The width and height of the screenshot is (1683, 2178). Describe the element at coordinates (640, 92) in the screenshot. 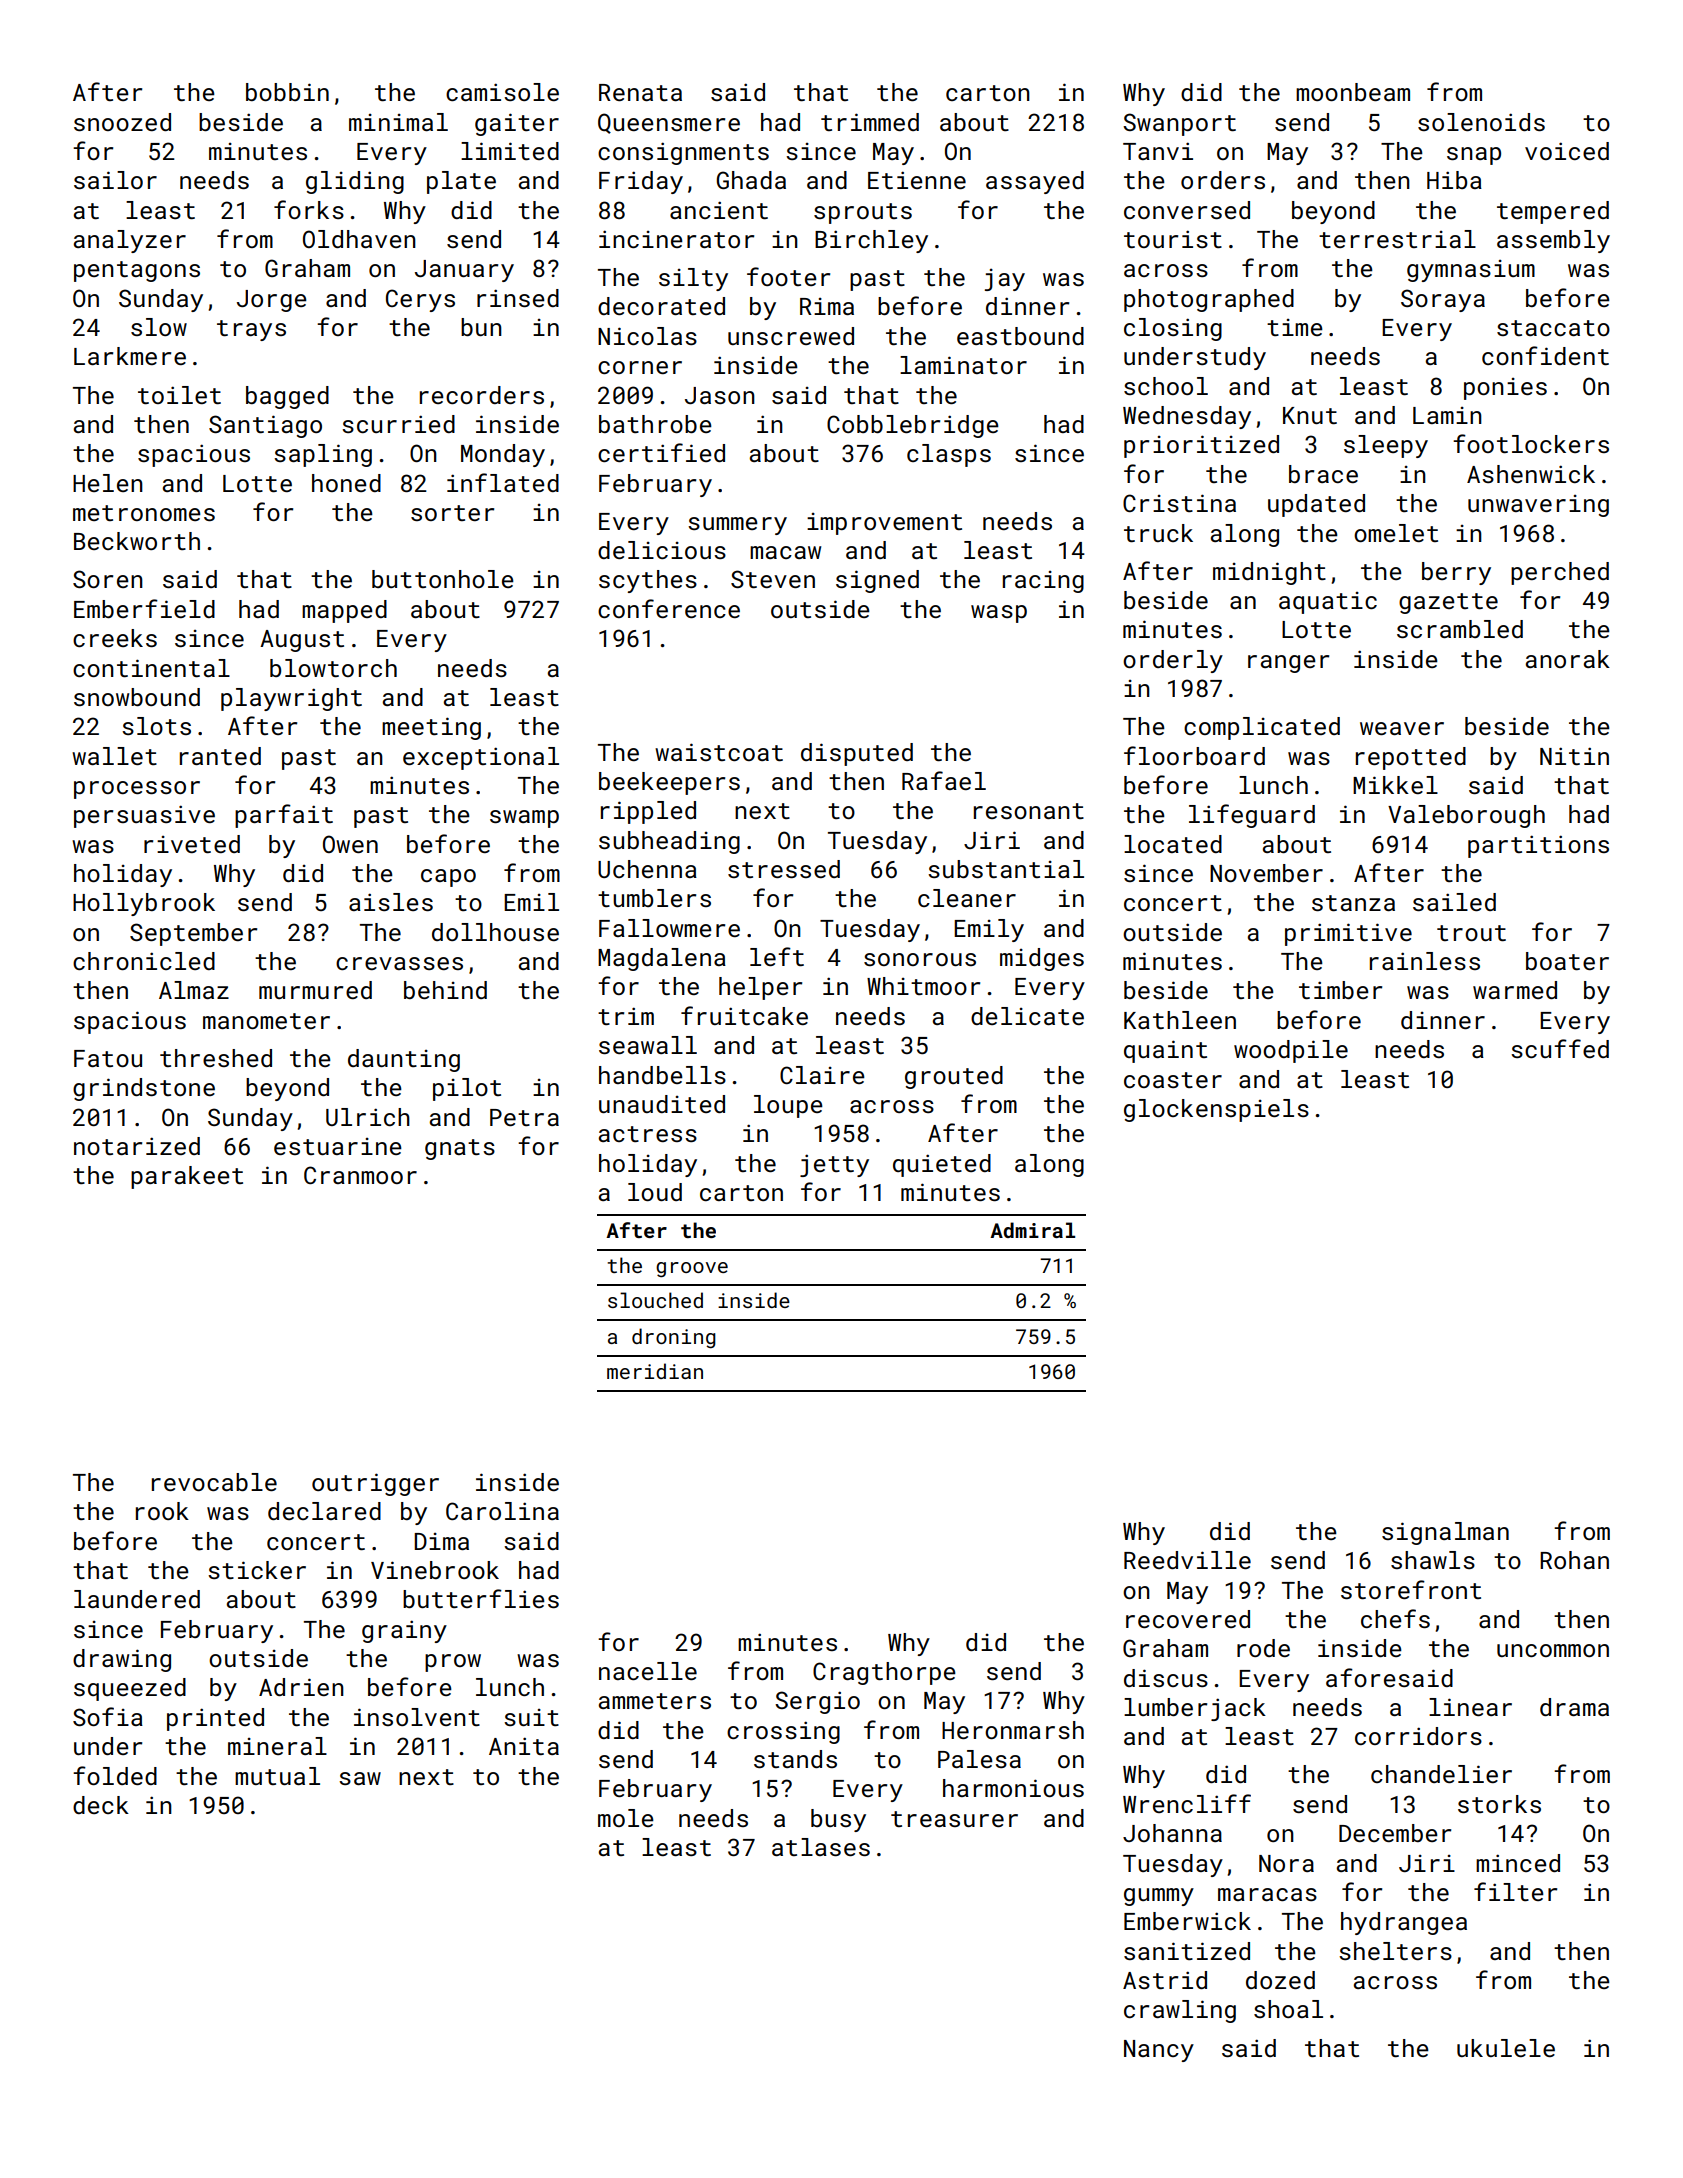

I see `Renata` at that location.
